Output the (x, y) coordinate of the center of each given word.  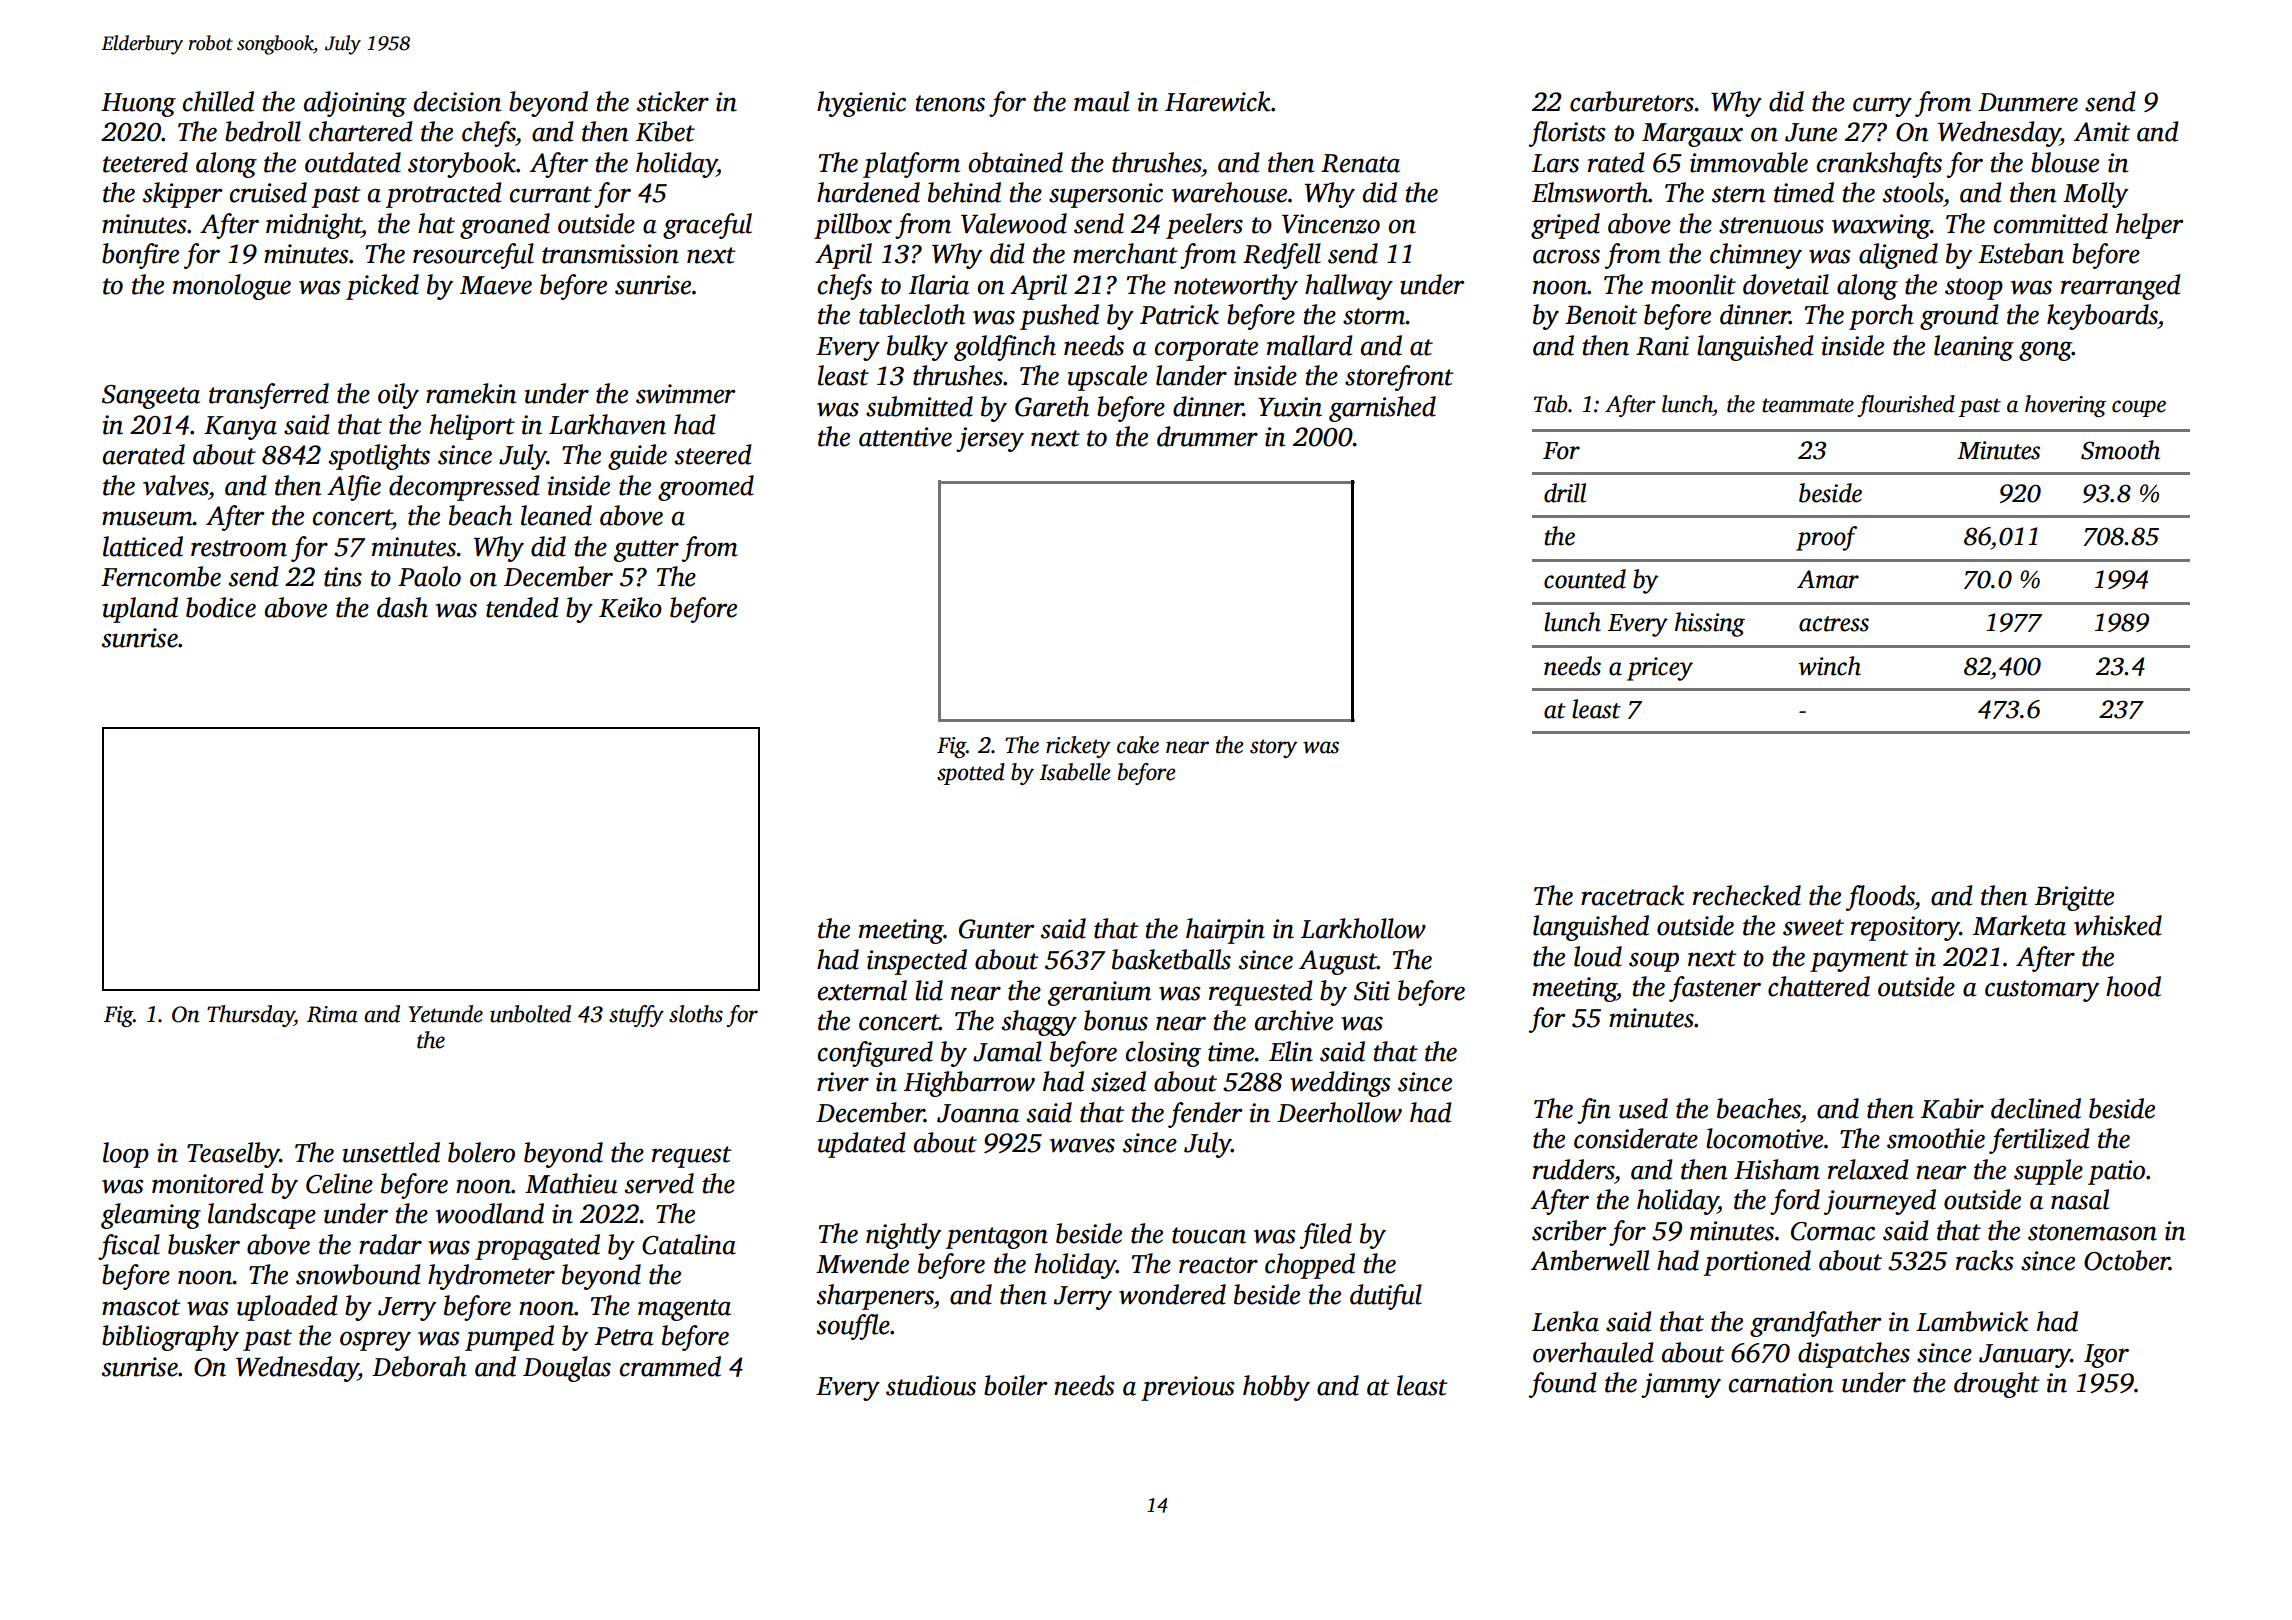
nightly (903, 1236)
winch (1829, 666)
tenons (950, 103)
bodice (221, 607)
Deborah (419, 1366)
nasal (2080, 1199)
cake (1138, 745)
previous (1188, 1388)
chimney (1756, 256)
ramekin (471, 393)
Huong (138, 105)
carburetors (1632, 101)
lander (1191, 375)
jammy (1681, 1385)
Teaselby (233, 1155)
